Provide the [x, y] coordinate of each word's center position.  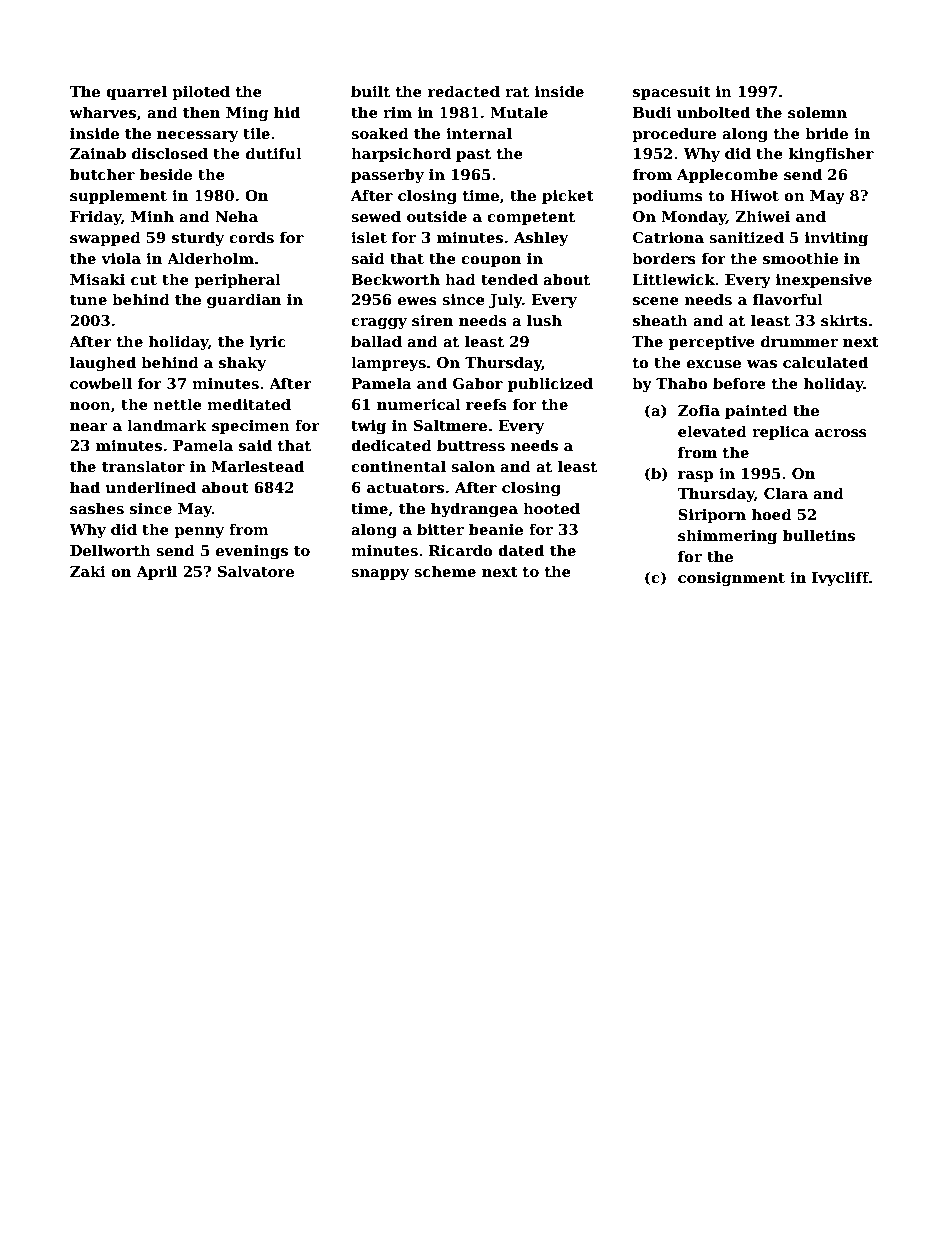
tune [88, 300]
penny [199, 532]
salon [473, 466]
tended [509, 279]
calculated [825, 362]
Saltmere [450, 425]
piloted [201, 92]
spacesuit [672, 93]
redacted [464, 91]
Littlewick [674, 279]
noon [90, 406]
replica [780, 432]
